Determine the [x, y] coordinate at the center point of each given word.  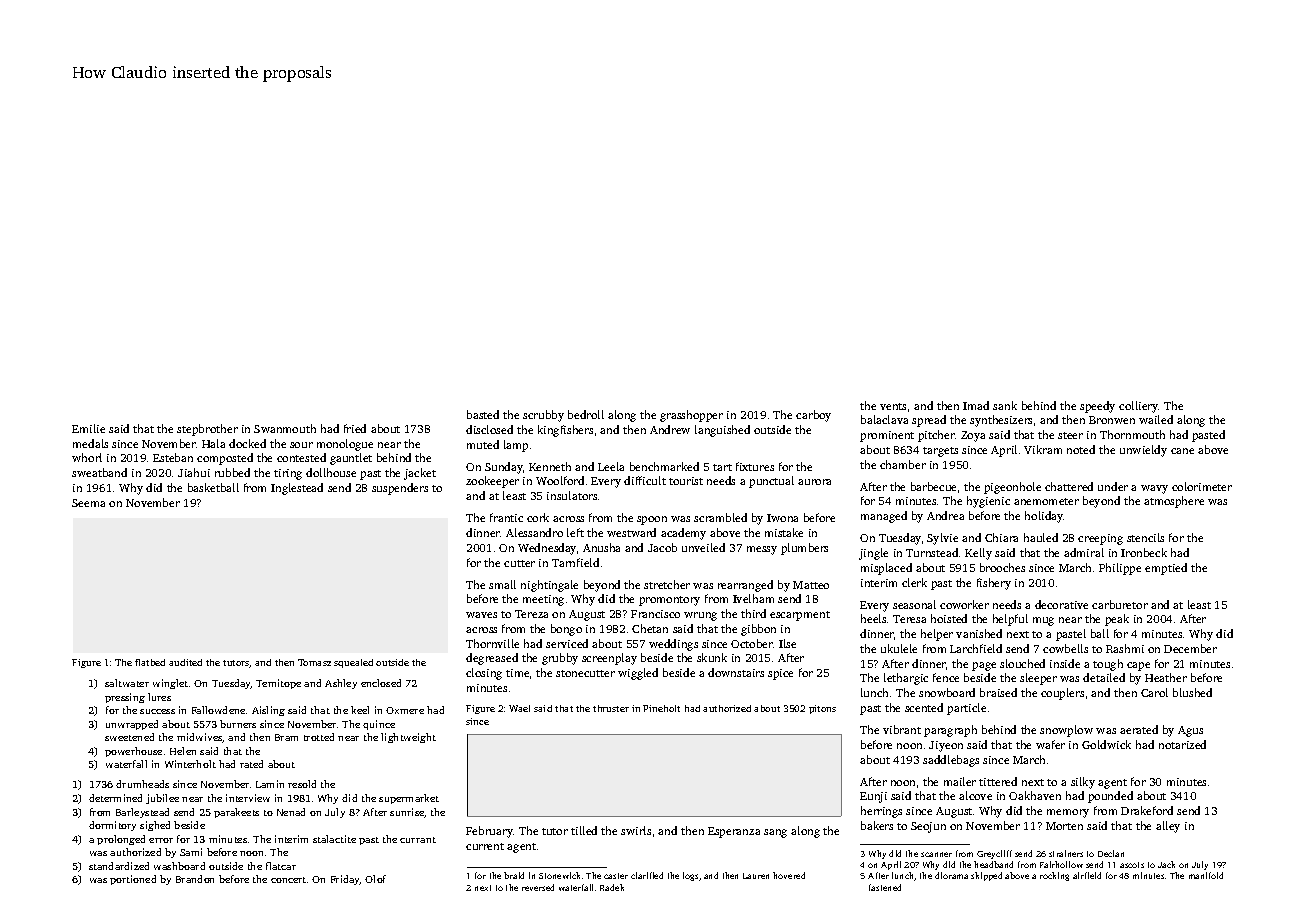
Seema [88, 503]
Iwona [782, 518]
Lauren [756, 876]
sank [1005, 405]
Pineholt [661, 708]
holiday [1044, 517]
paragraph [950, 731]
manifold [1206, 875]
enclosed [381, 683]
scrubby [543, 416]
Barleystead [142, 813]
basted [483, 414]
